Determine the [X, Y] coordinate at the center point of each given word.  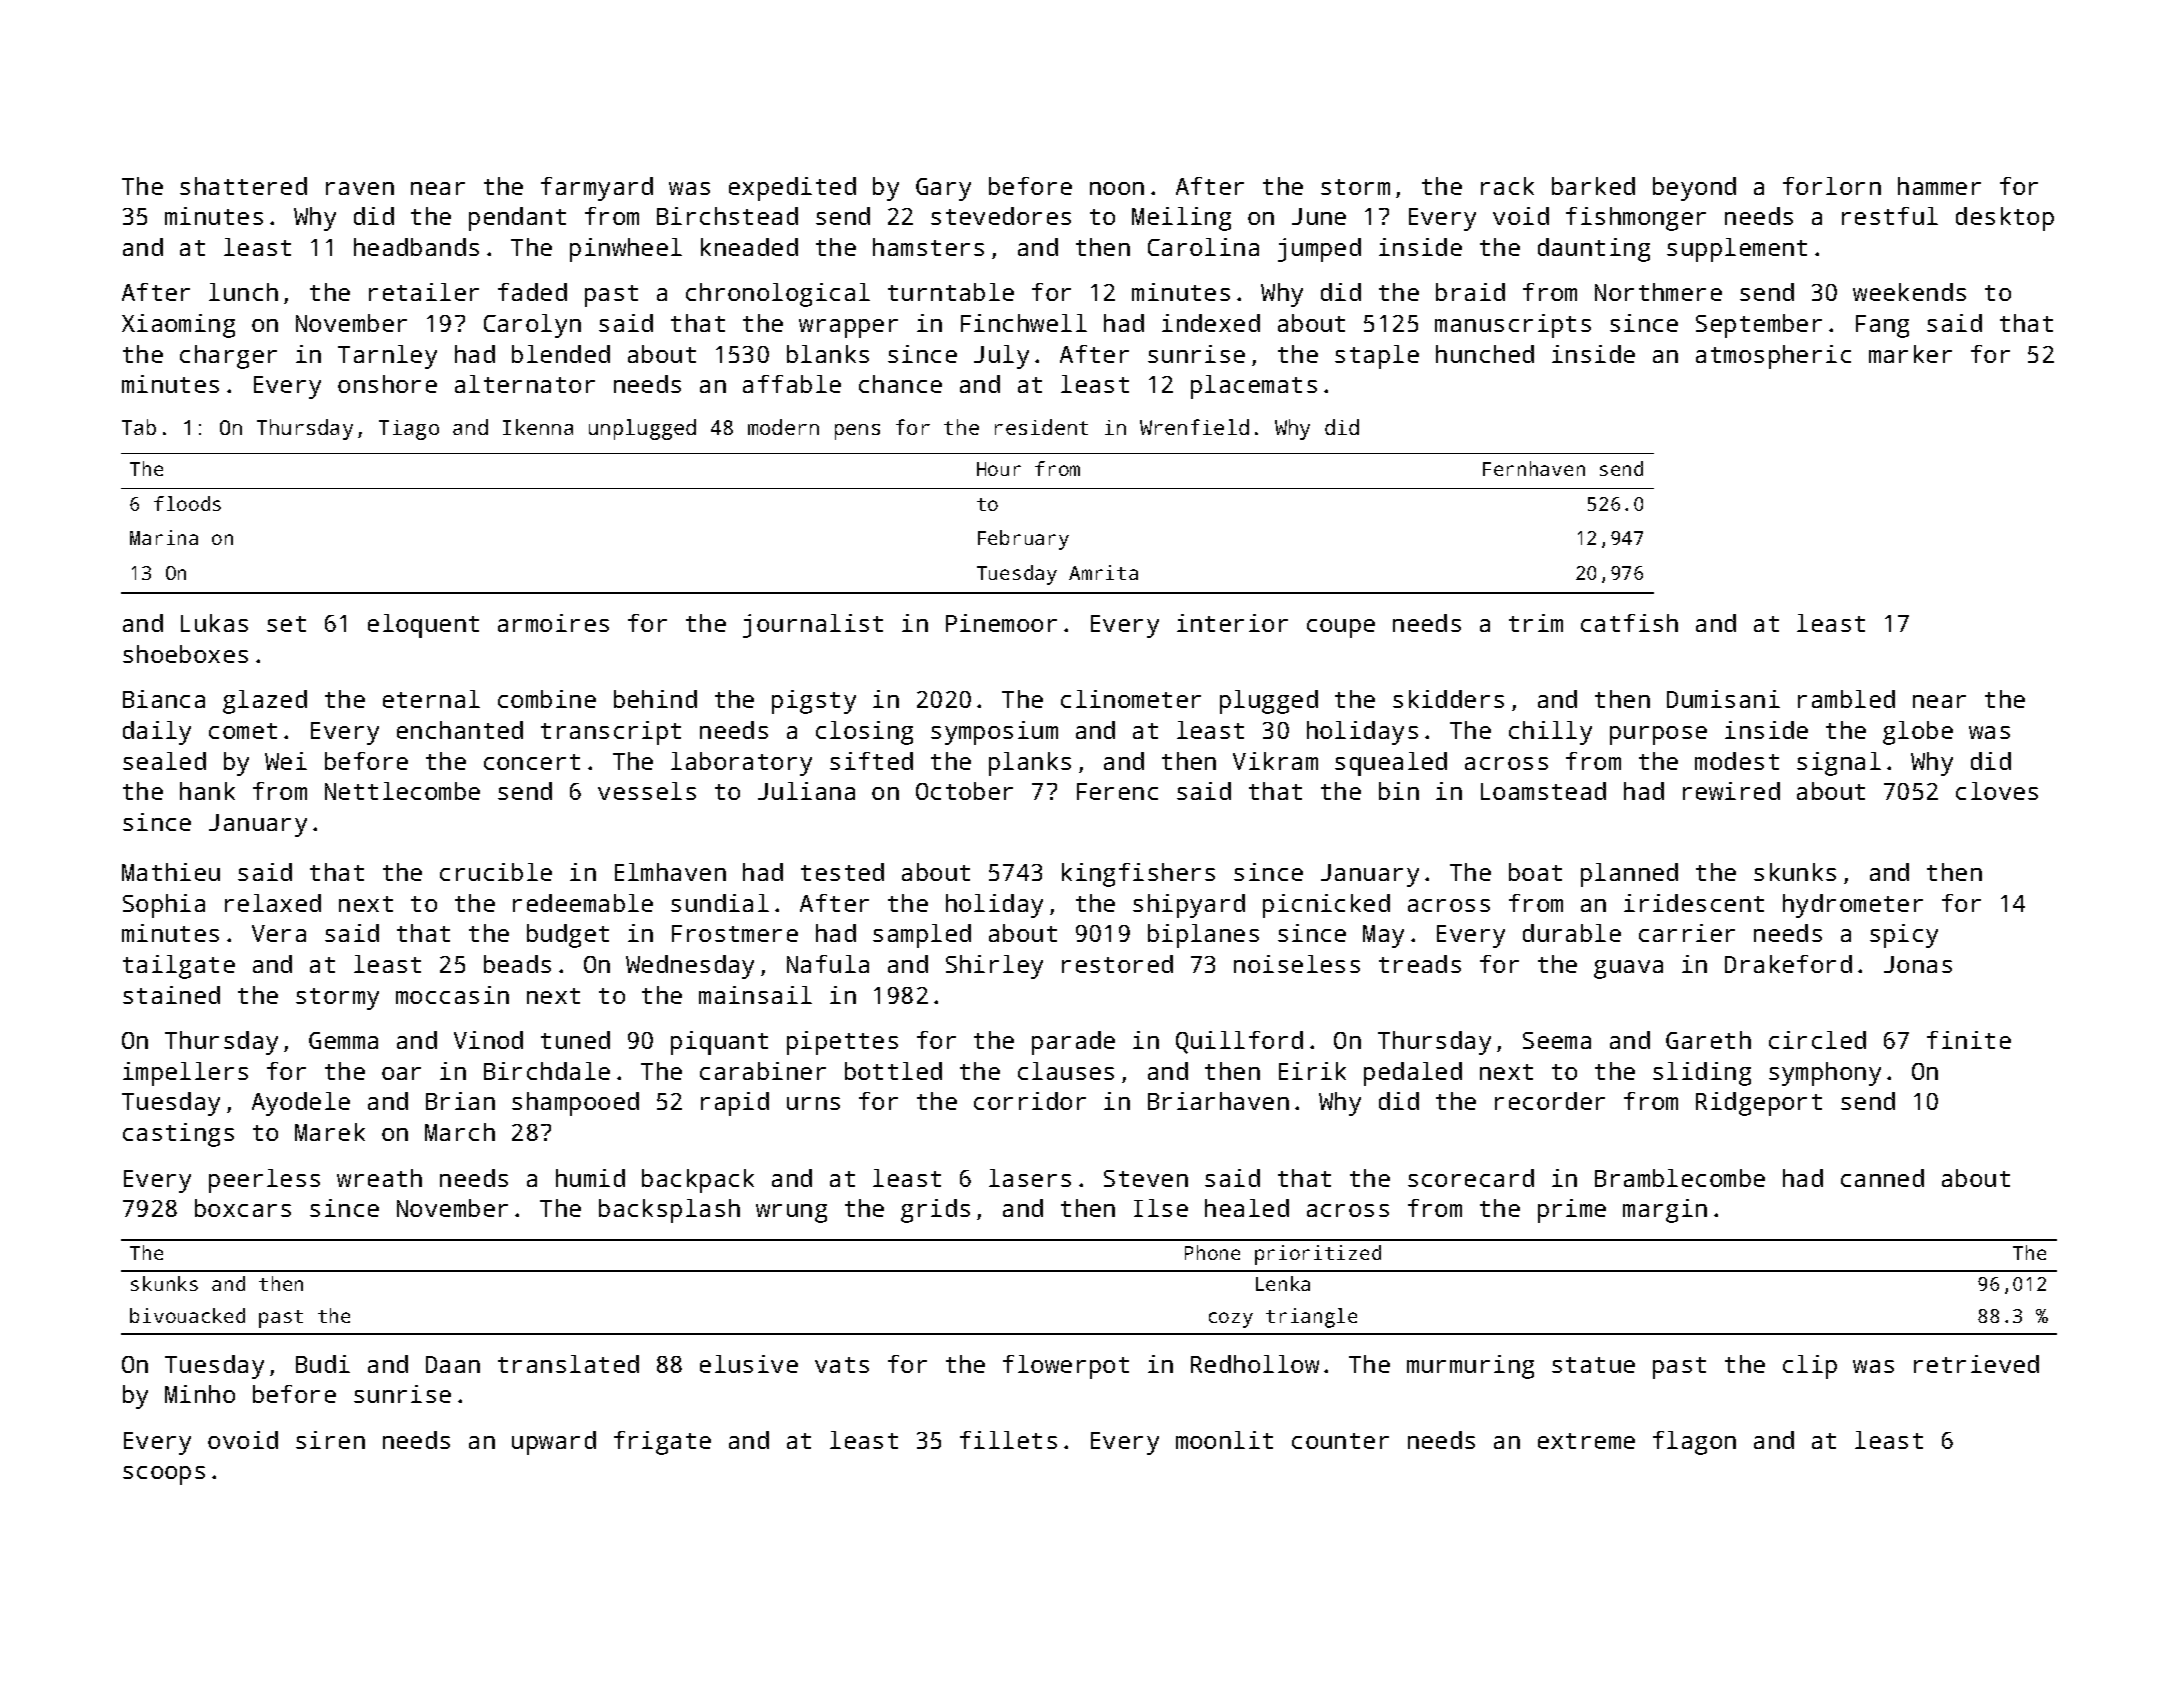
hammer [1939, 186]
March [460, 1132]
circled [1817, 1040]
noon [1117, 188]
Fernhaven [1534, 468]
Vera [279, 933]
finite [1969, 1040]
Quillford [1239, 1042]
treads [1420, 964]
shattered [243, 186]
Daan [453, 1364]
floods [187, 503]
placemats [1254, 387]
